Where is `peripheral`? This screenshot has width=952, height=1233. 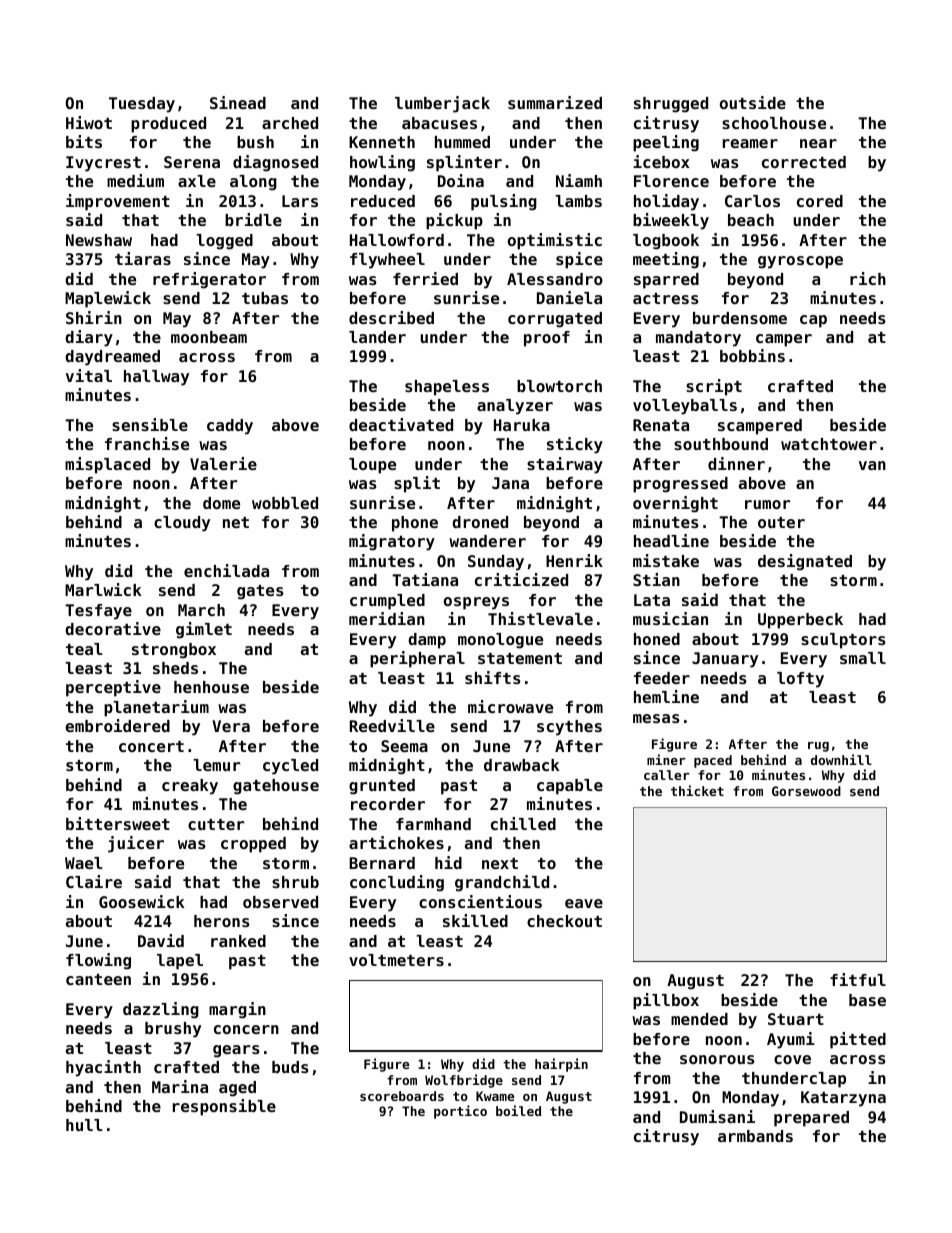
peripheral is located at coordinates (417, 659).
